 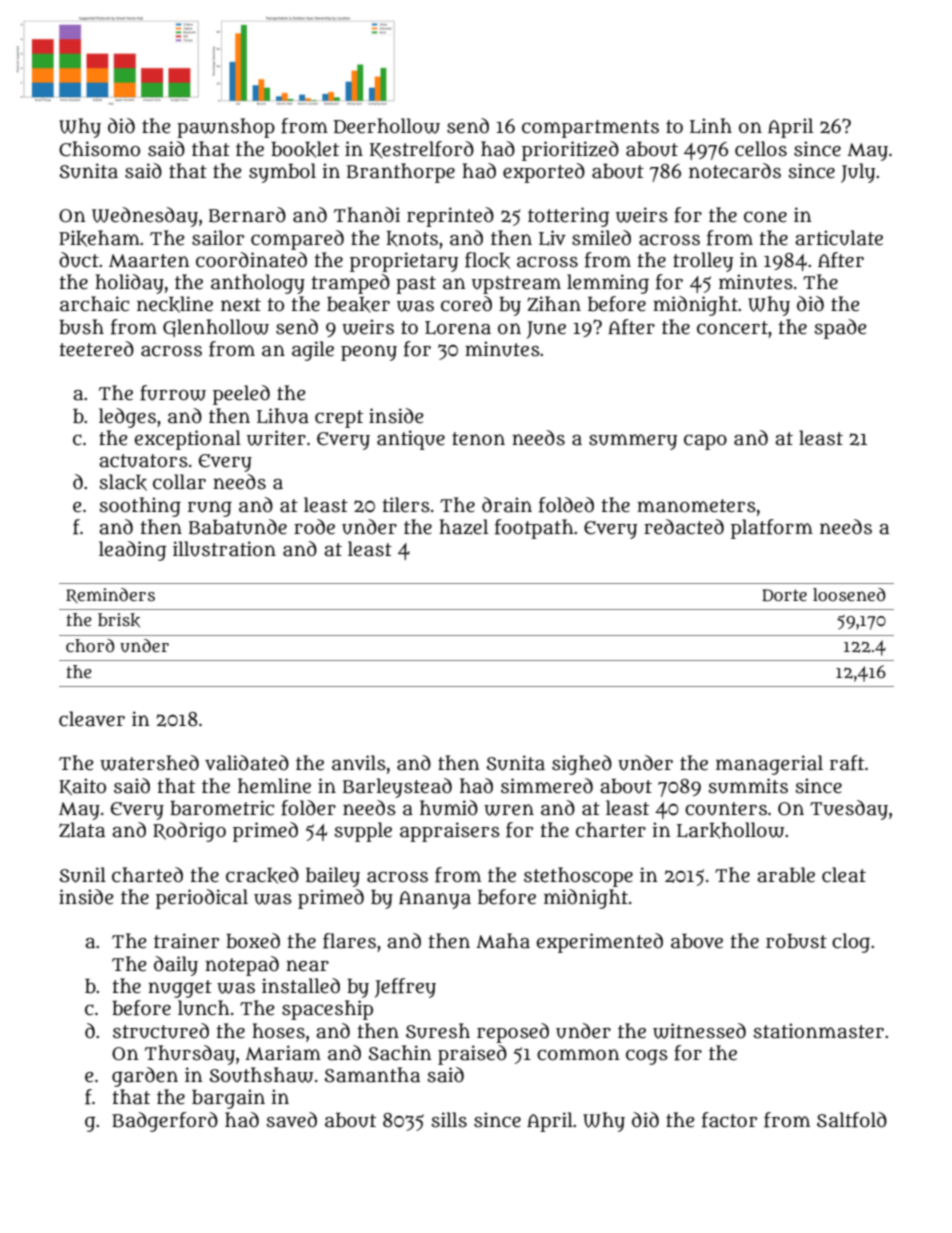 I want to click on articulate, so click(x=839, y=238).
